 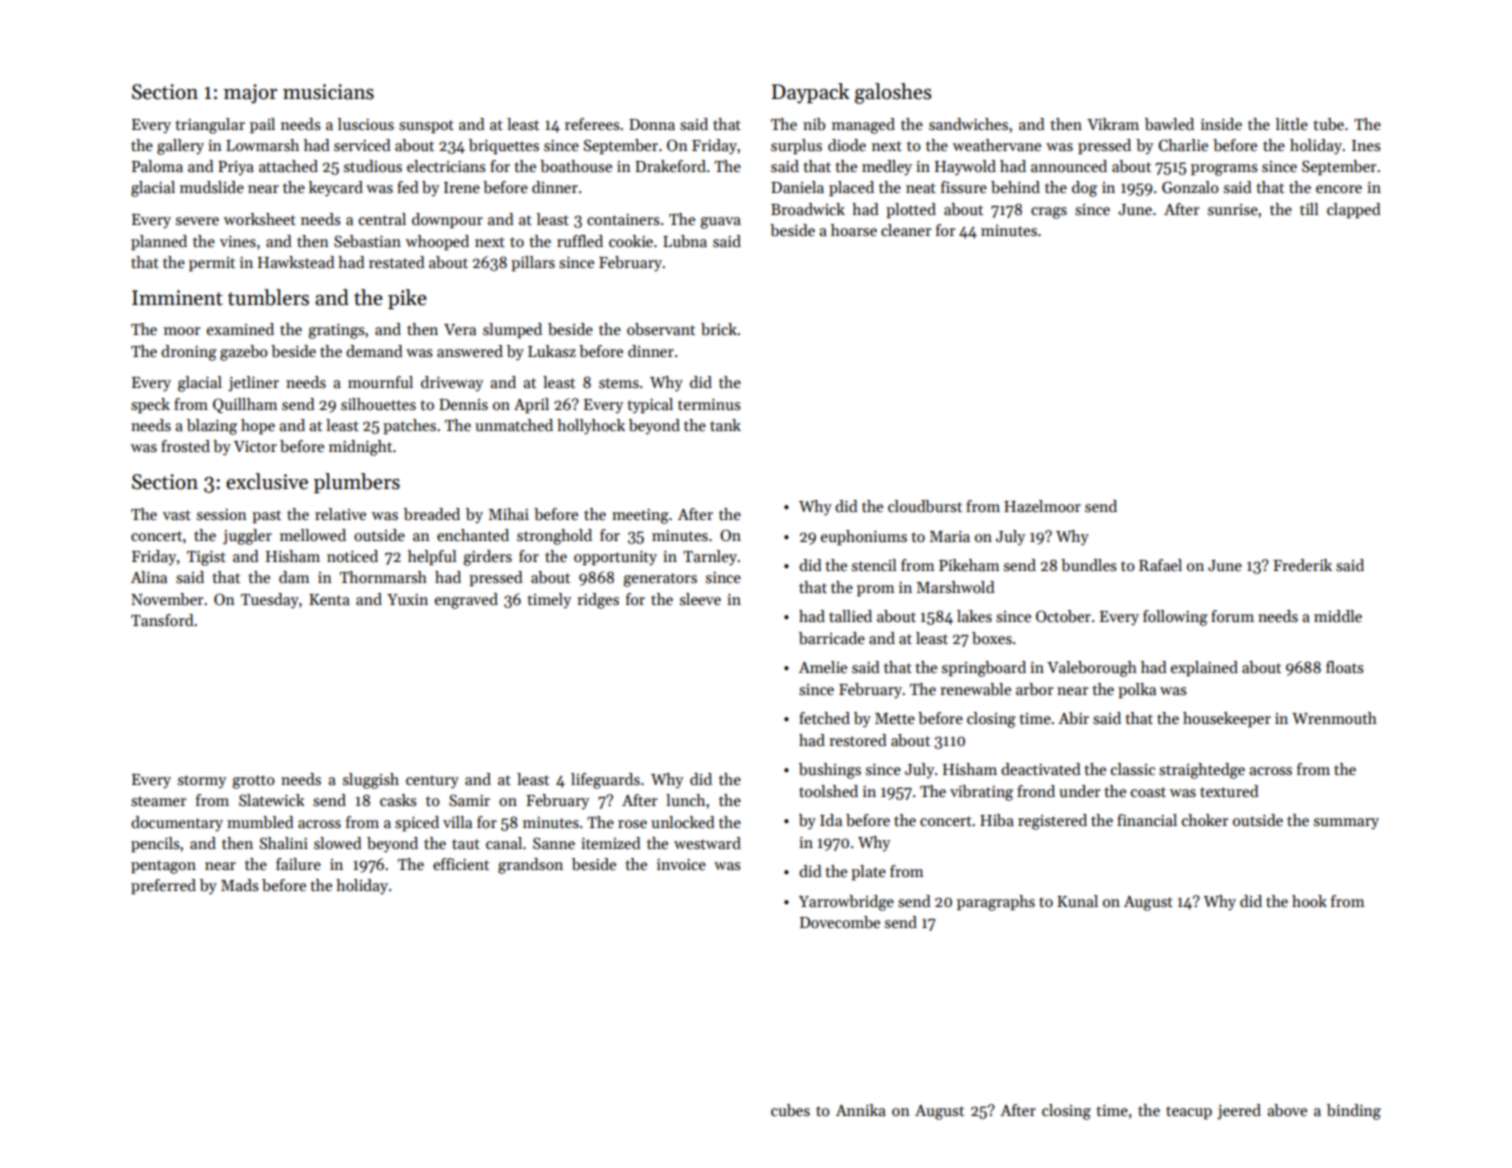 I want to click on cubes, so click(x=790, y=1110).
